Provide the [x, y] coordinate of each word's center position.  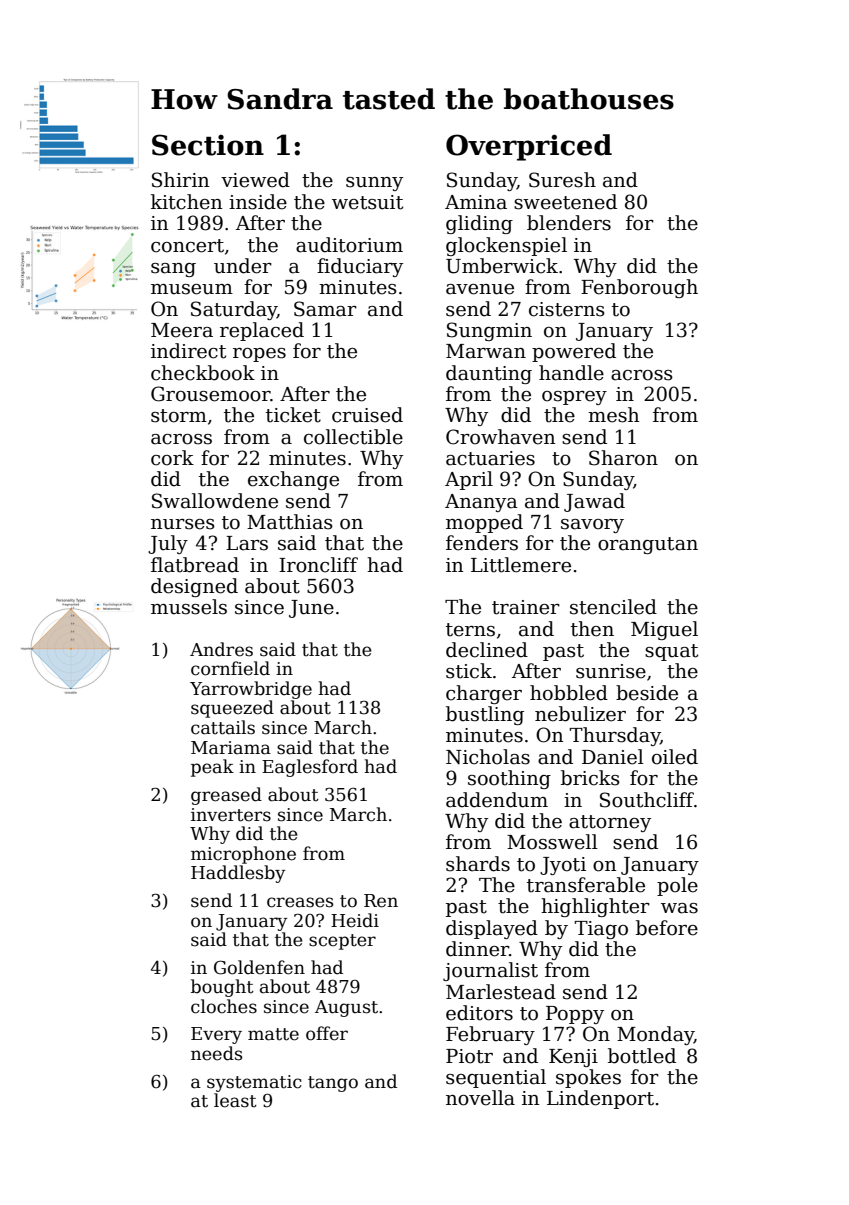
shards [478, 864]
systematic [254, 1083]
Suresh [562, 180]
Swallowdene [215, 501]
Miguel [664, 630]
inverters [231, 815]
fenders [482, 543]
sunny [374, 184]
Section [208, 145]
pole [677, 886]
